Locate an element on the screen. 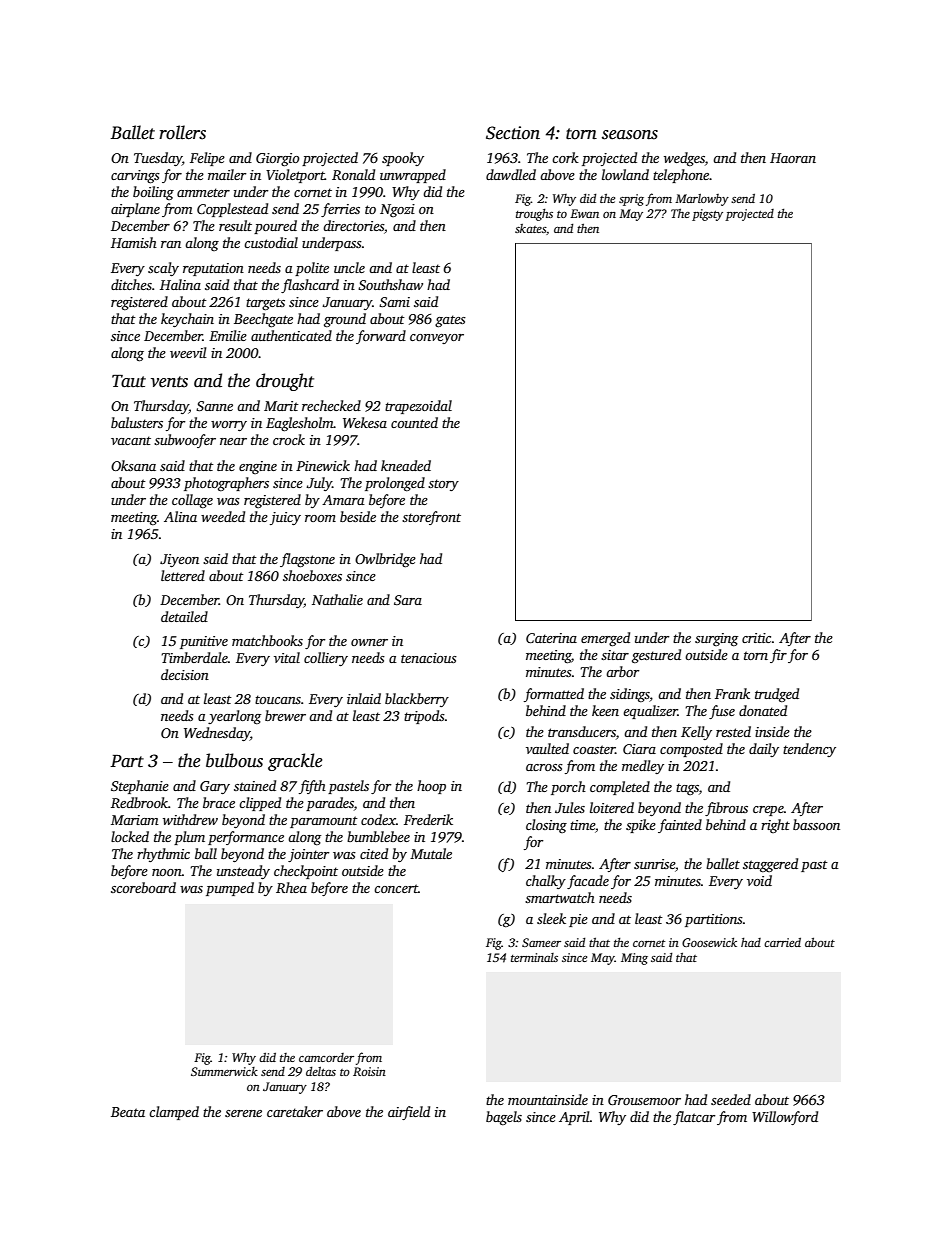  Haoran is located at coordinates (793, 158).
